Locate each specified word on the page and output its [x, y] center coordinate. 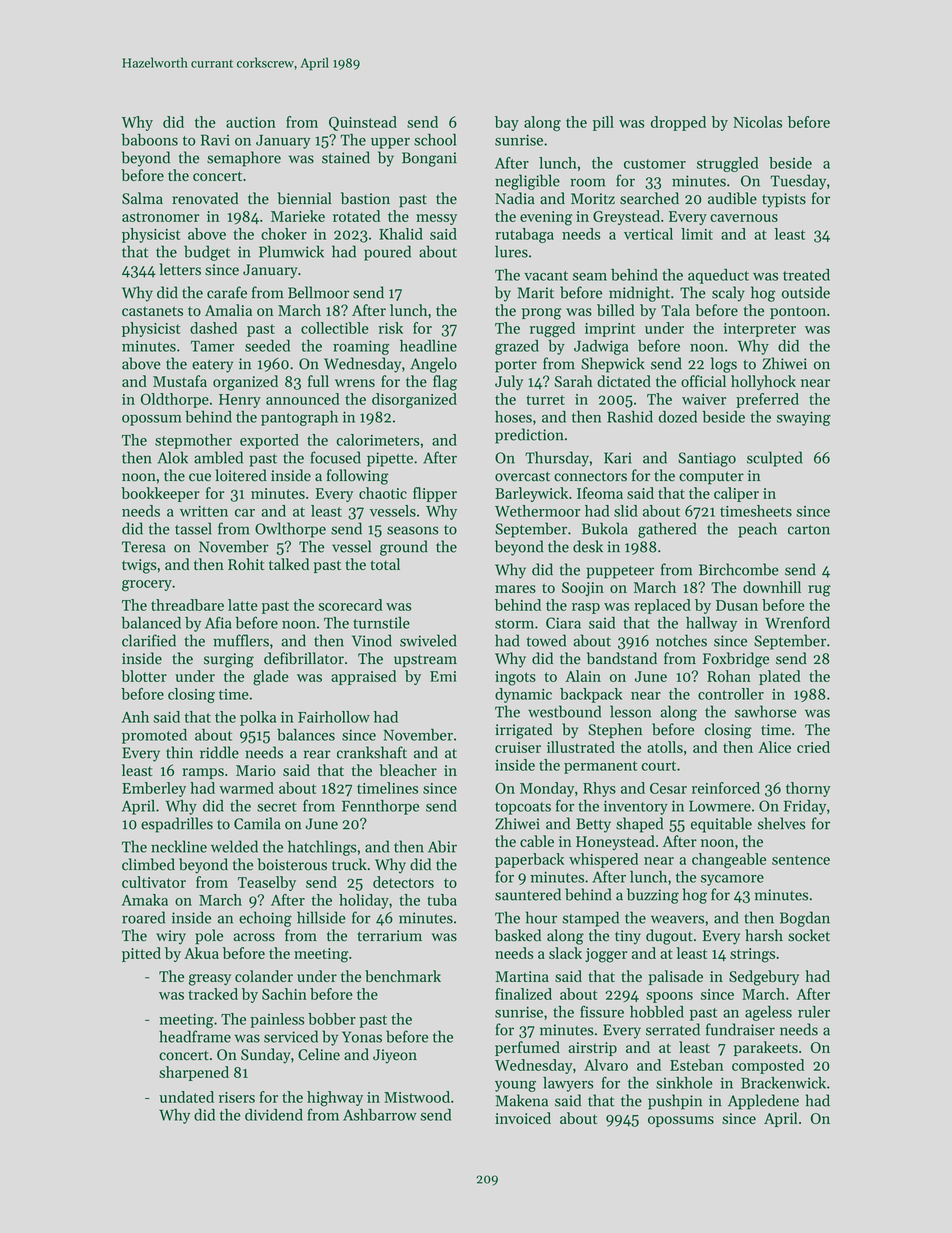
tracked [213, 994]
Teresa [144, 547]
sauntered [528, 894]
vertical [648, 234]
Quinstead [363, 123]
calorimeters [378, 440]
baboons [149, 140]
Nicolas [757, 122]
